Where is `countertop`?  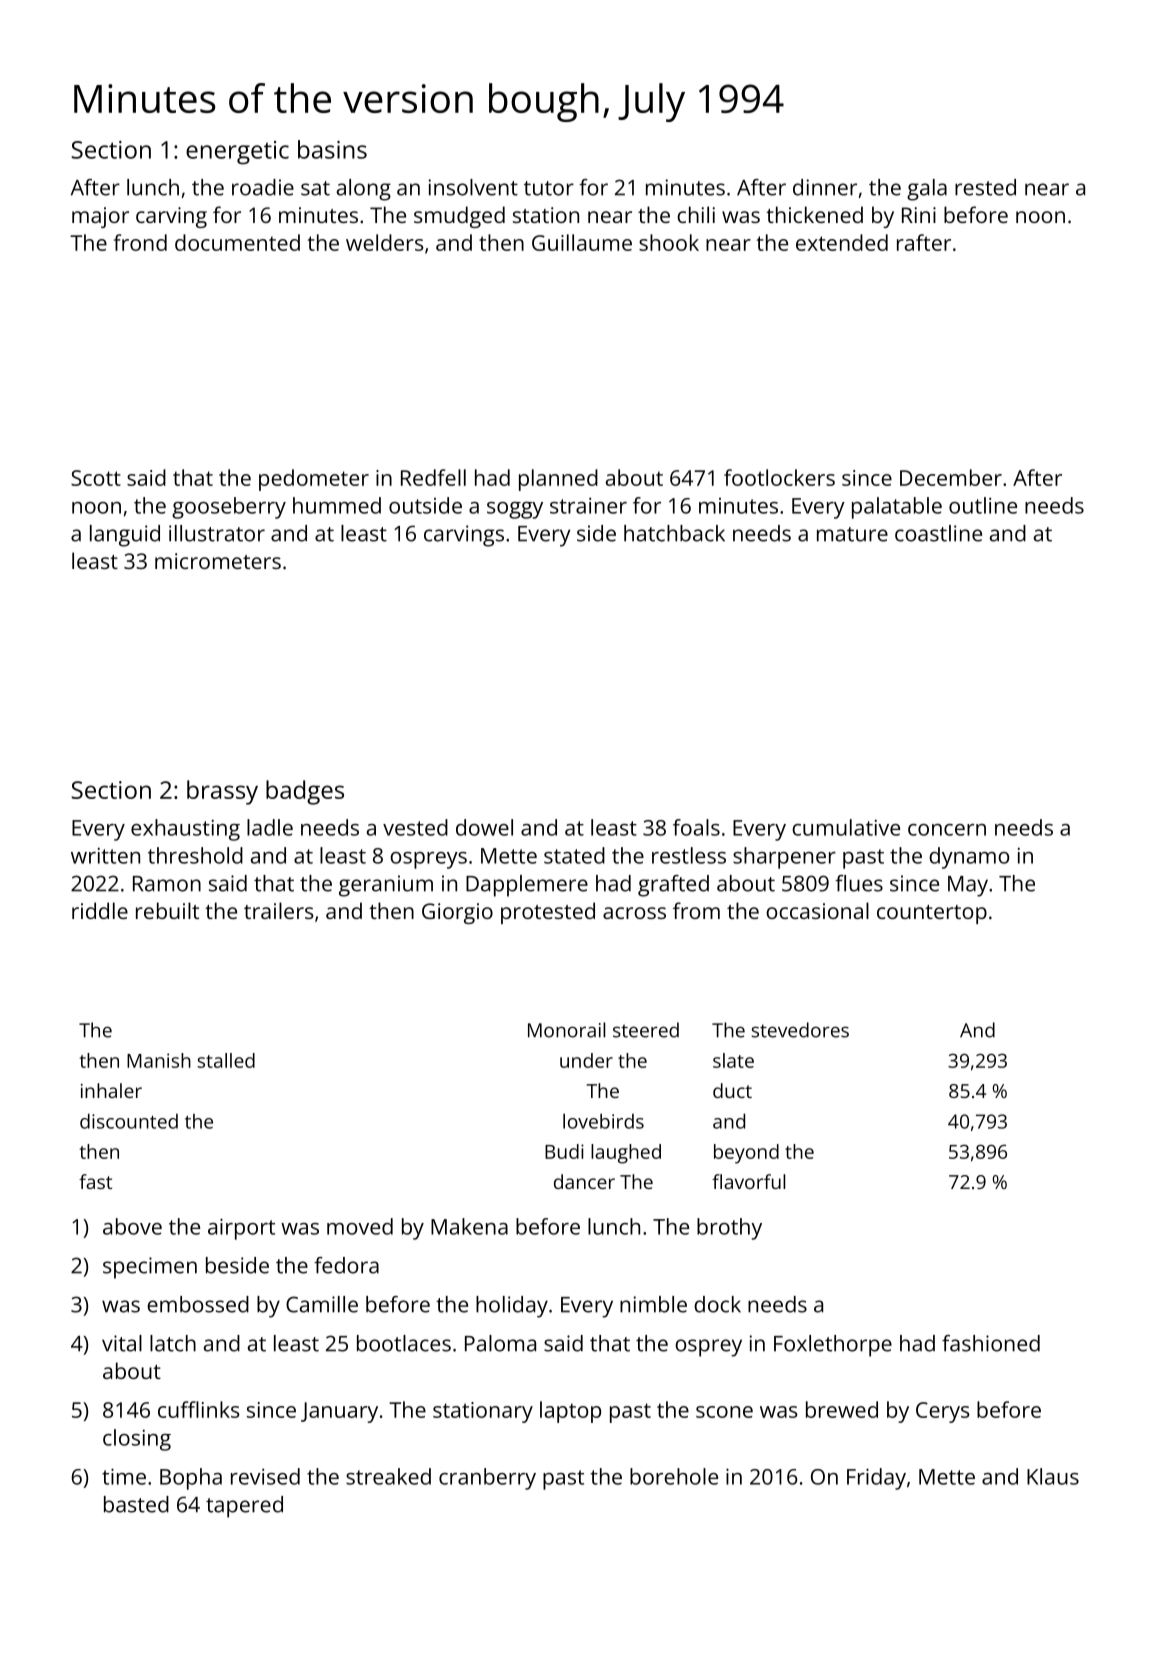 countertop is located at coordinates (932, 914).
